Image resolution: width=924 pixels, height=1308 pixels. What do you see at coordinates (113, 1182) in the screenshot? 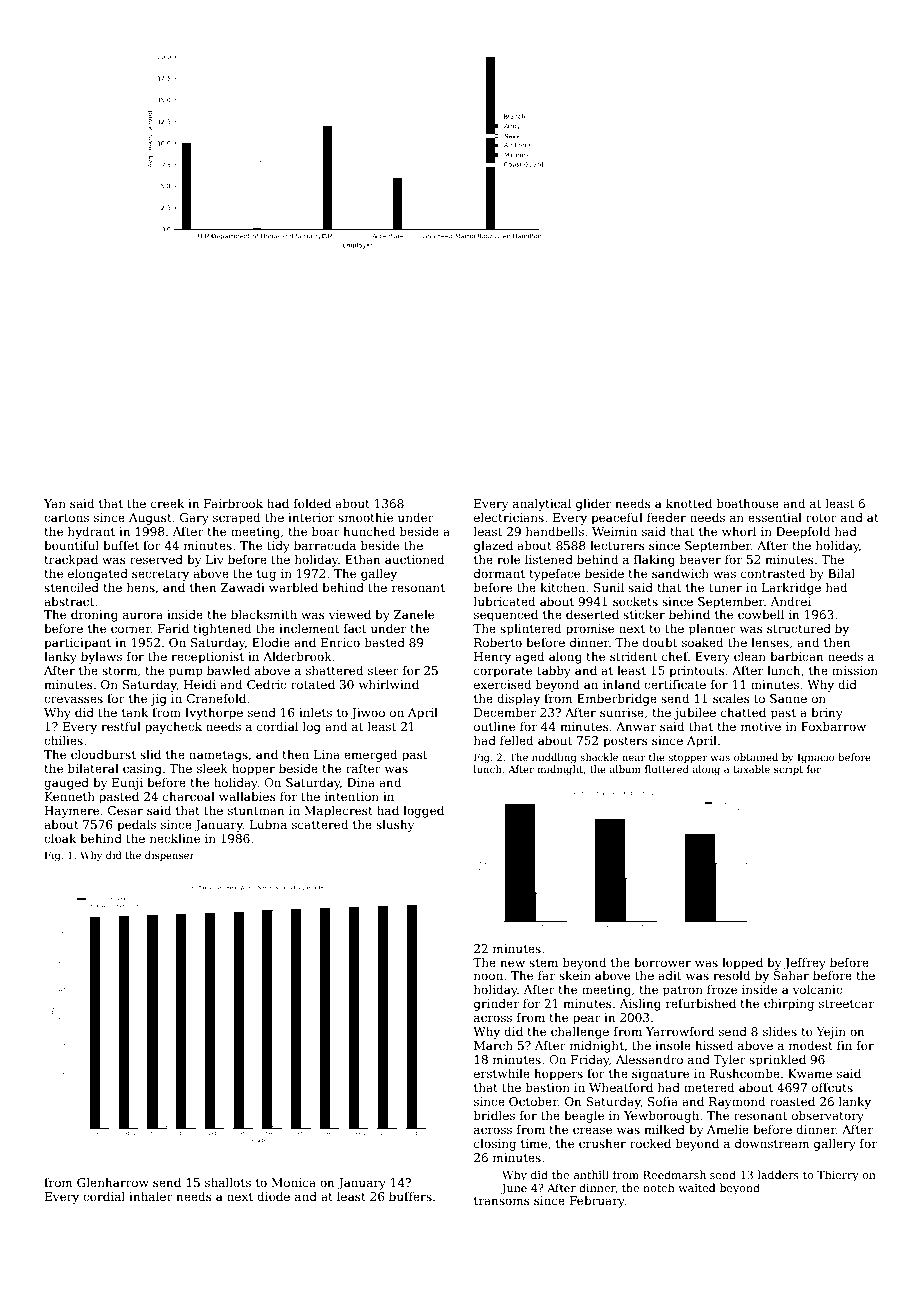
I see `Glenharrow` at bounding box center [113, 1182].
